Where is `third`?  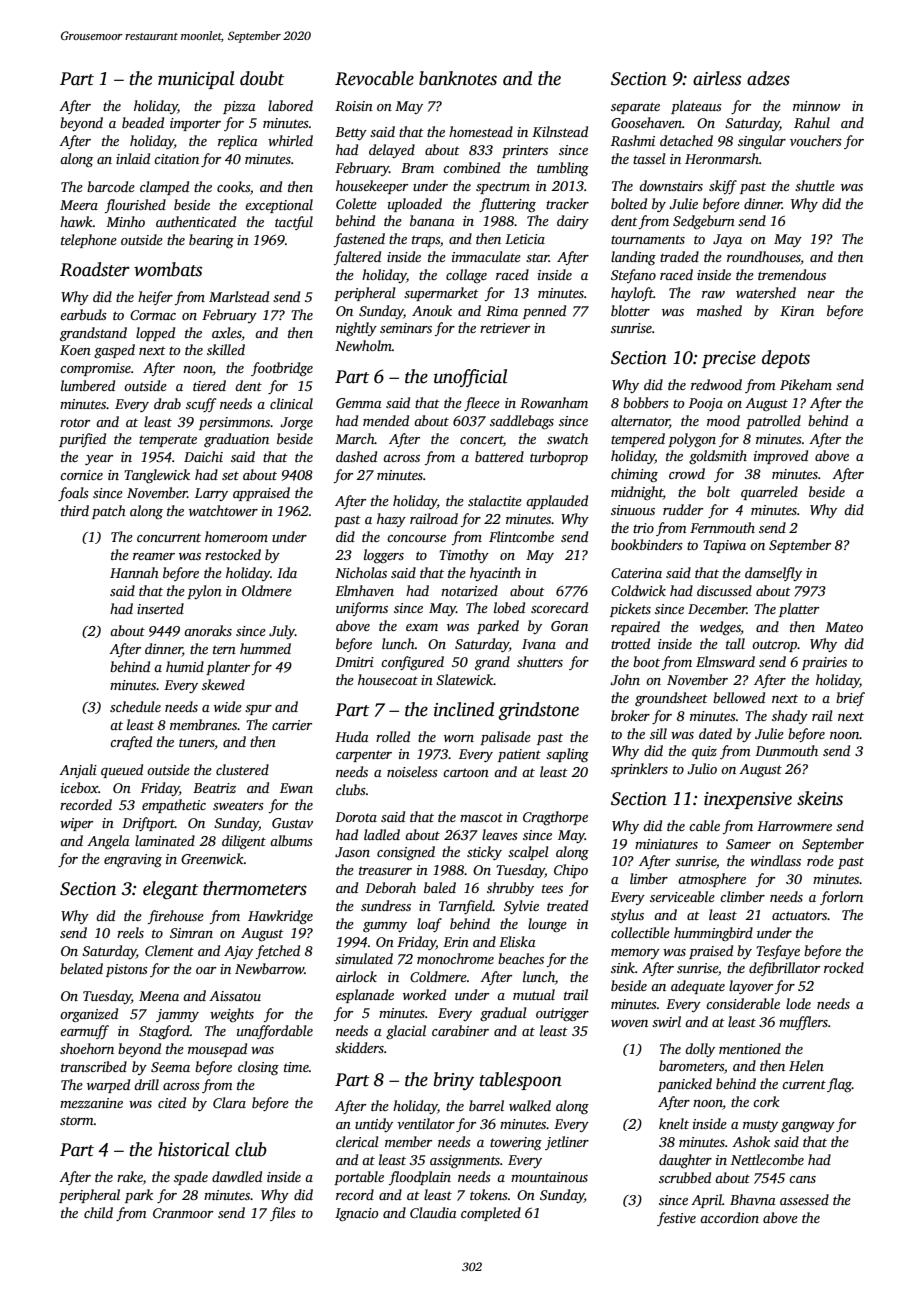 third is located at coordinates (75, 510).
